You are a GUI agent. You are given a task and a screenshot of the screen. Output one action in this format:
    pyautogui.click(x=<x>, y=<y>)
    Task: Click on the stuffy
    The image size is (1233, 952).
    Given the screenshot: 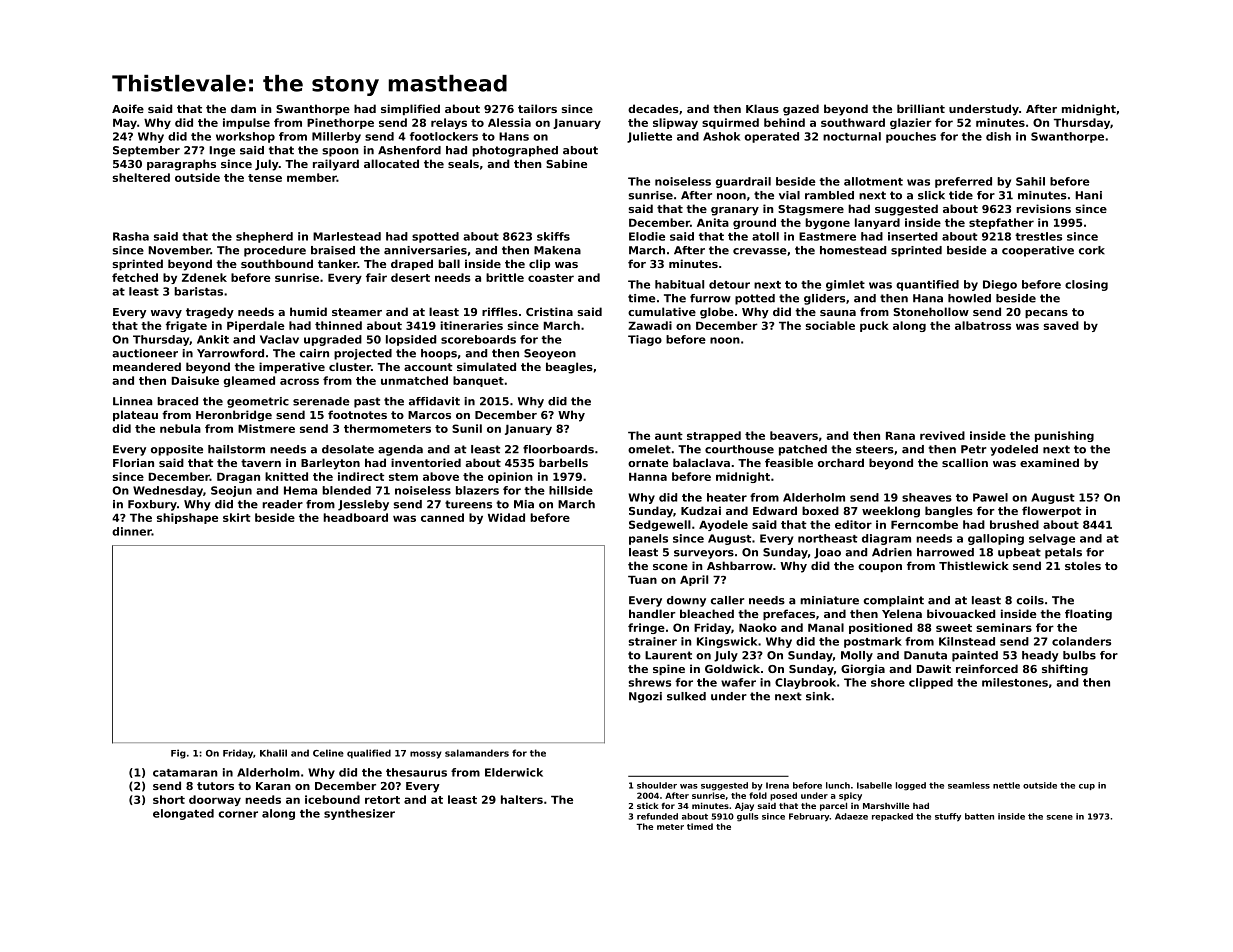 What is the action you would take?
    pyautogui.click(x=948, y=817)
